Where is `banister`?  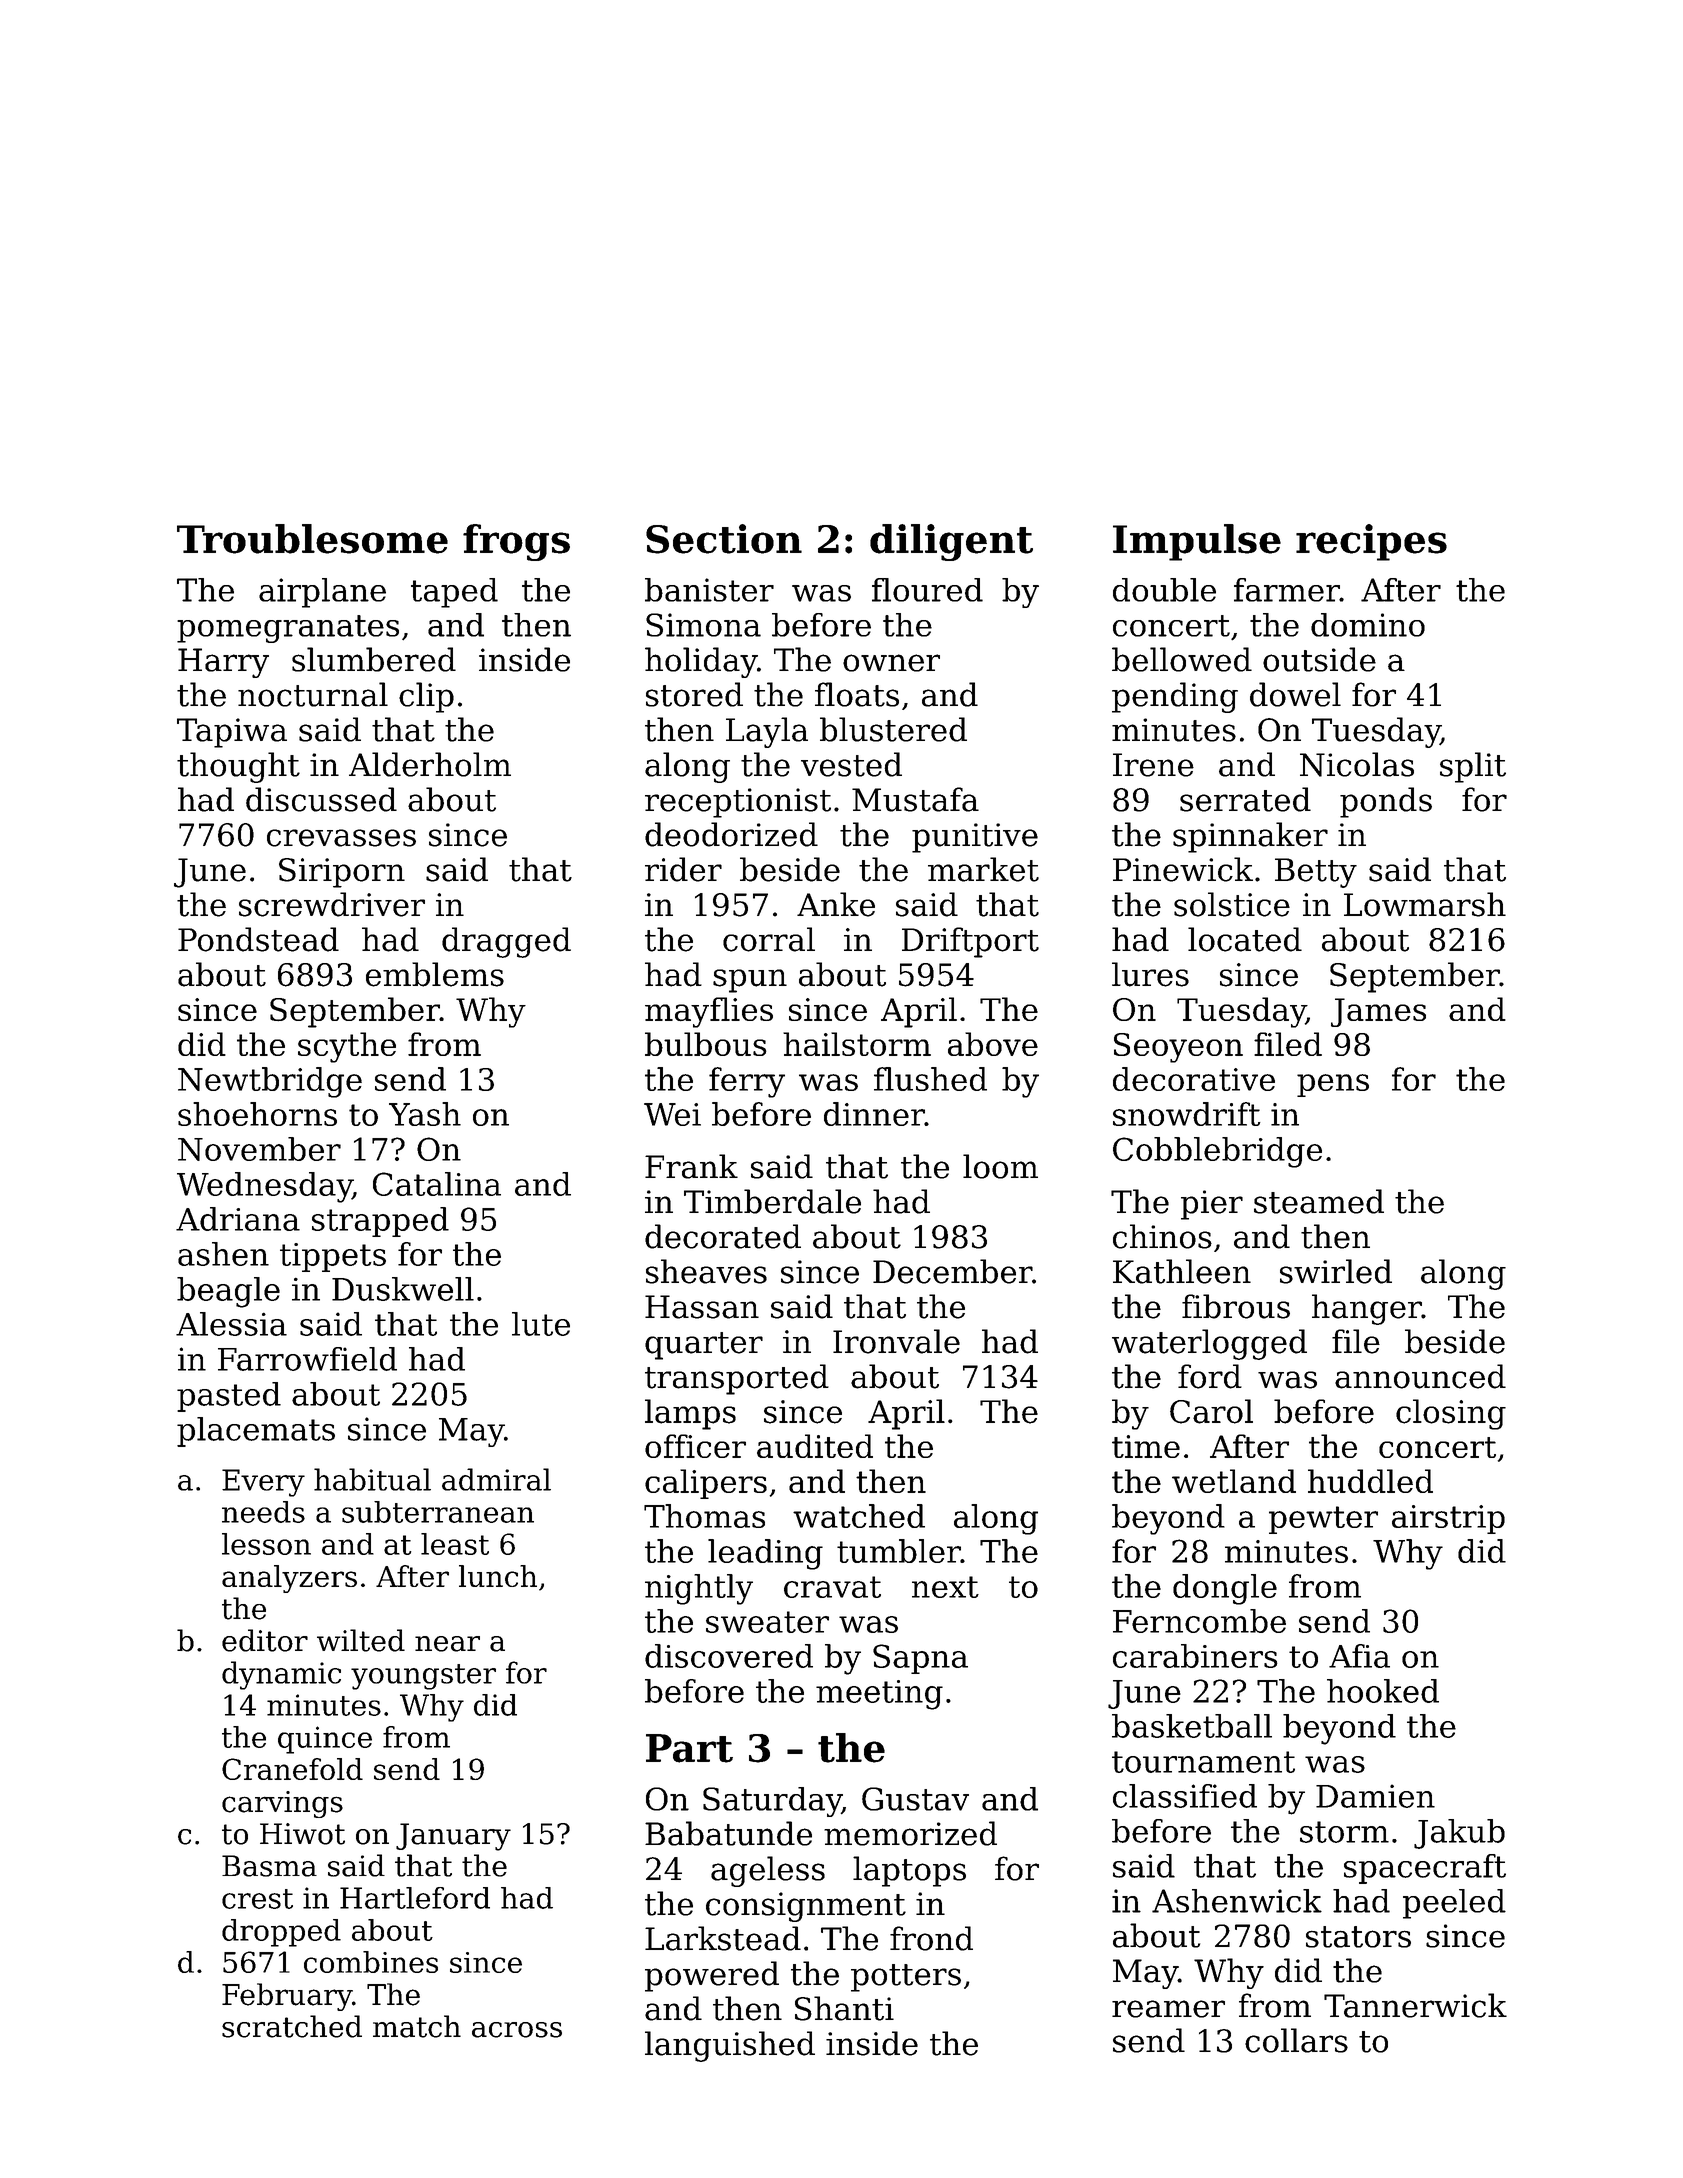
banister is located at coordinates (709, 590).
